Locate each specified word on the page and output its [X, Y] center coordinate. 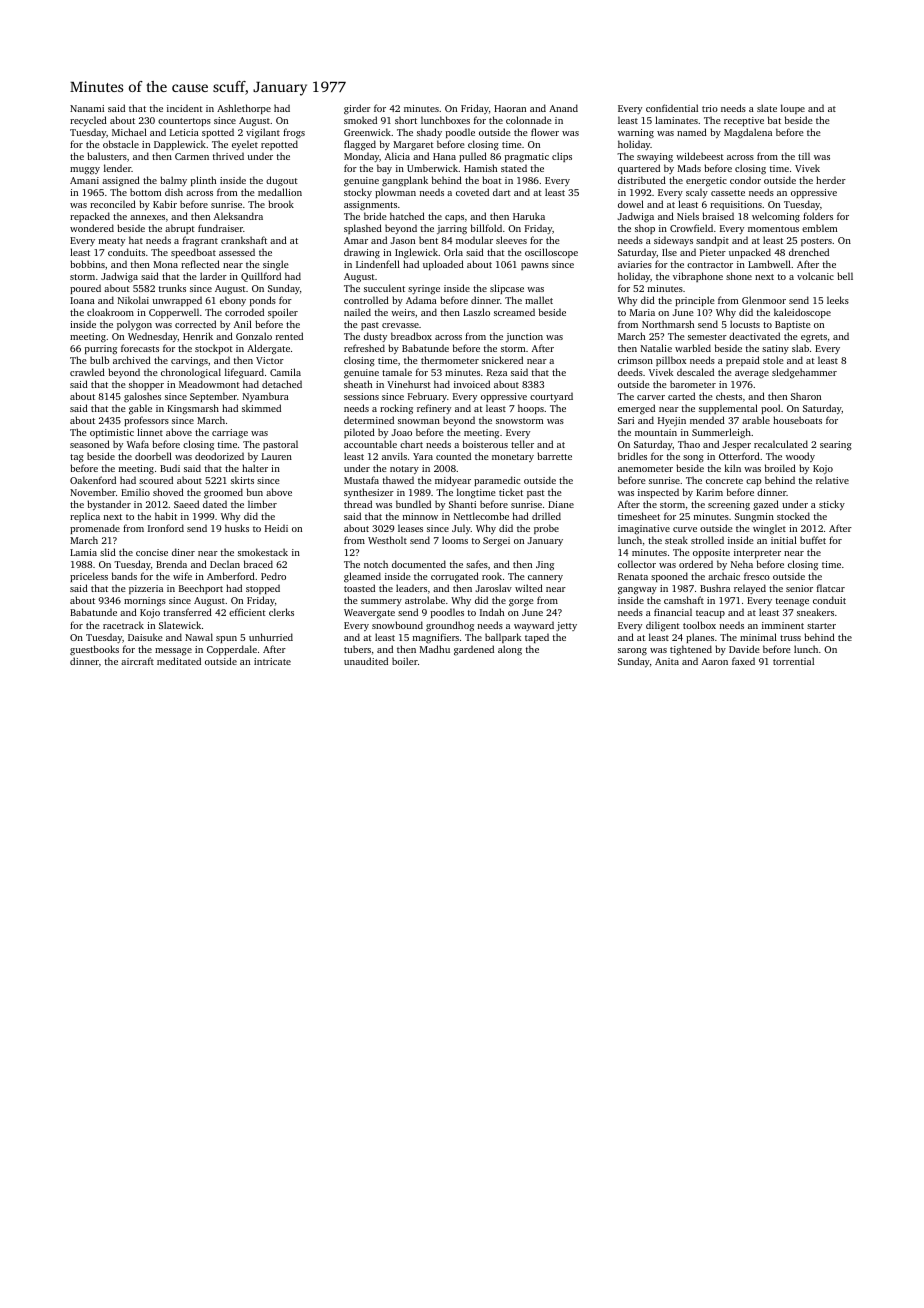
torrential [793, 661]
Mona [165, 264]
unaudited [366, 661]
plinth [203, 181]
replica [85, 517]
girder [357, 109]
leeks [838, 300]
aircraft [137, 661]
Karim [709, 492]
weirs [403, 312]
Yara [423, 456]
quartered [639, 169]
